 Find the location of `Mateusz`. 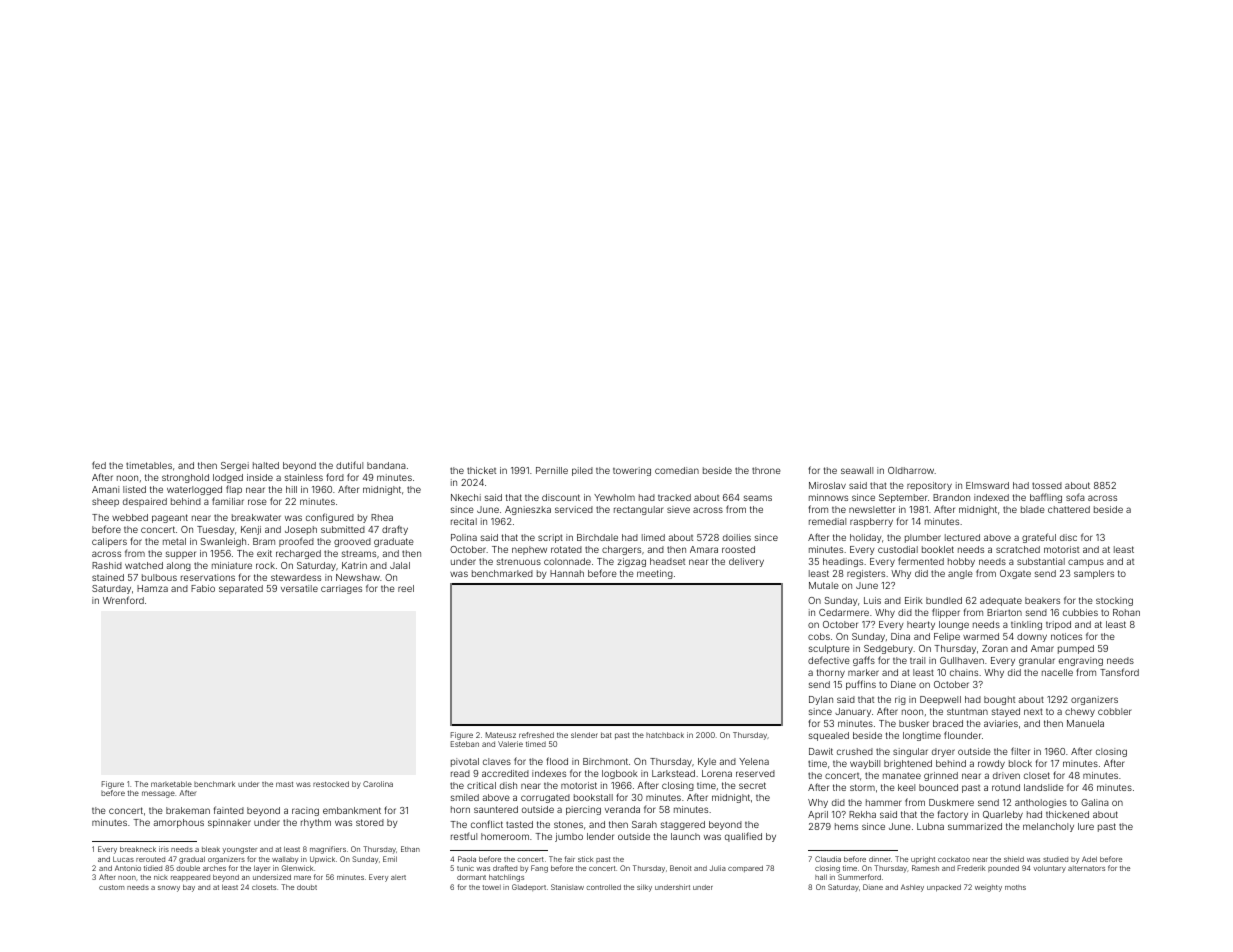

Mateusz is located at coordinates (501, 735).
